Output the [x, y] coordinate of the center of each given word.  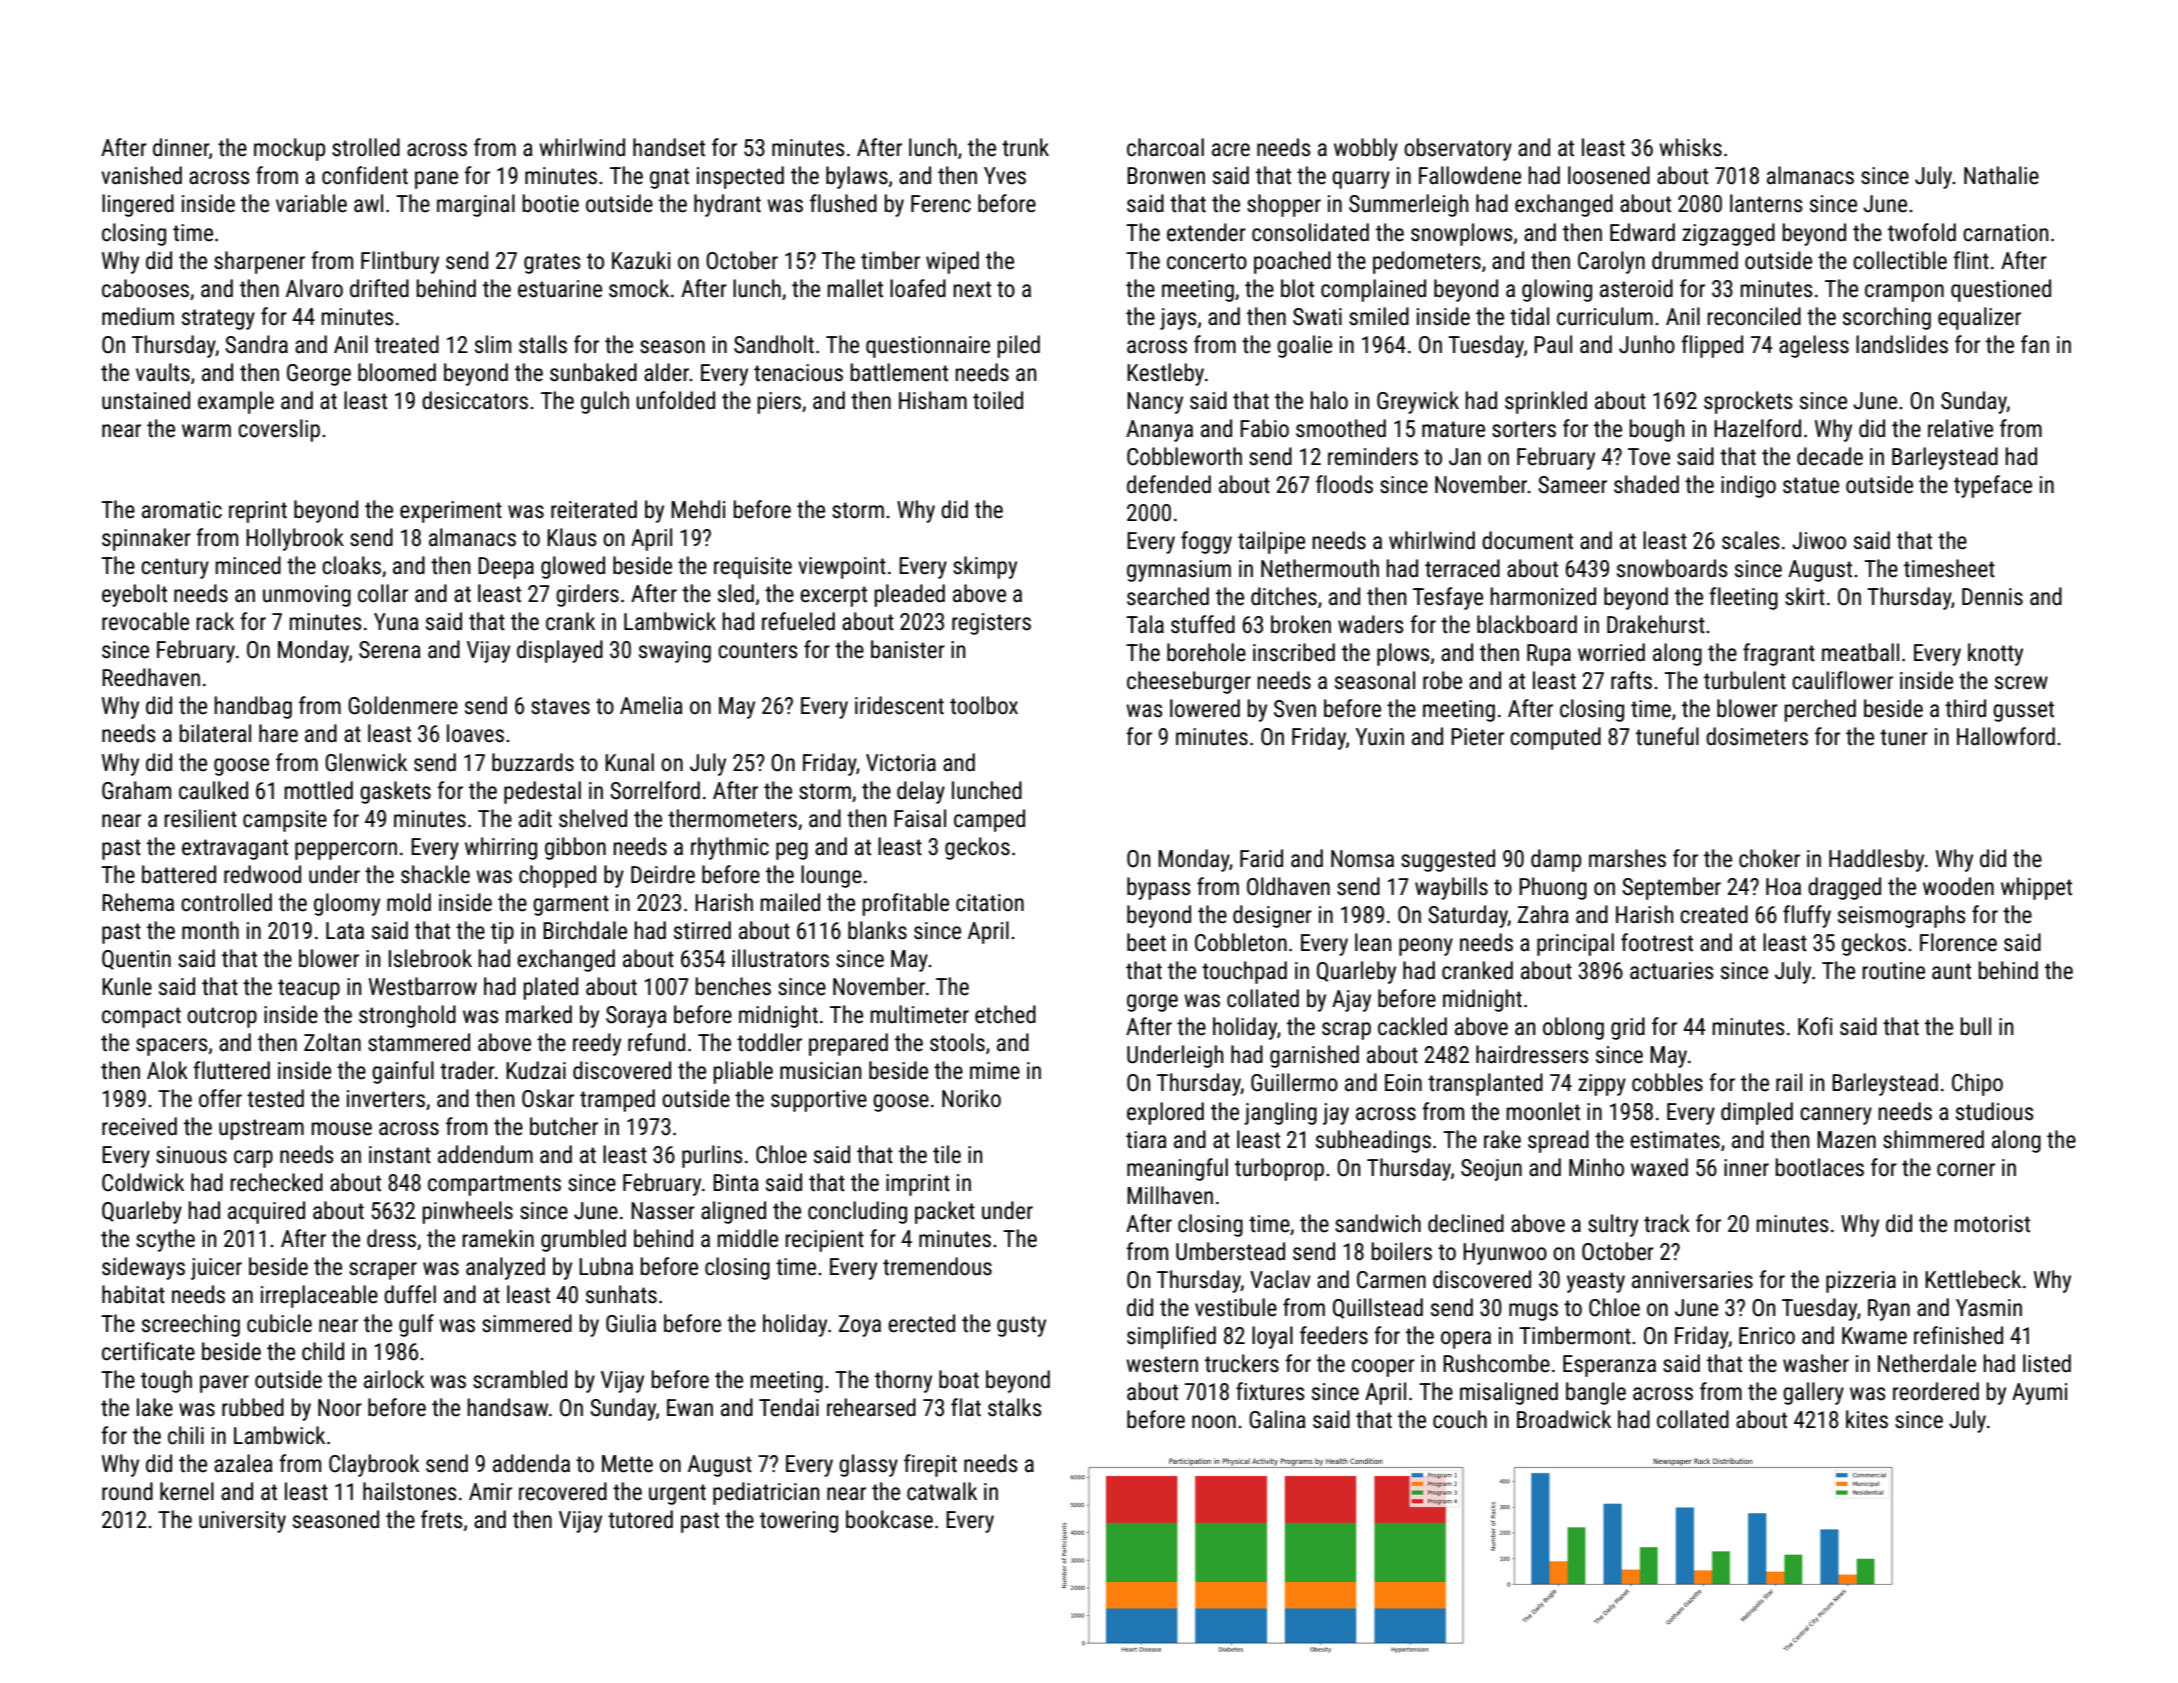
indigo [1748, 486]
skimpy [985, 567]
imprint [918, 1185]
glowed [573, 567]
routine [1893, 971]
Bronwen [1166, 176]
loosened [1609, 175]
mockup [289, 149]
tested [275, 1098]
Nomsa [1362, 859]
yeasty [1596, 1282]
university [242, 1522]
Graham [136, 790]
